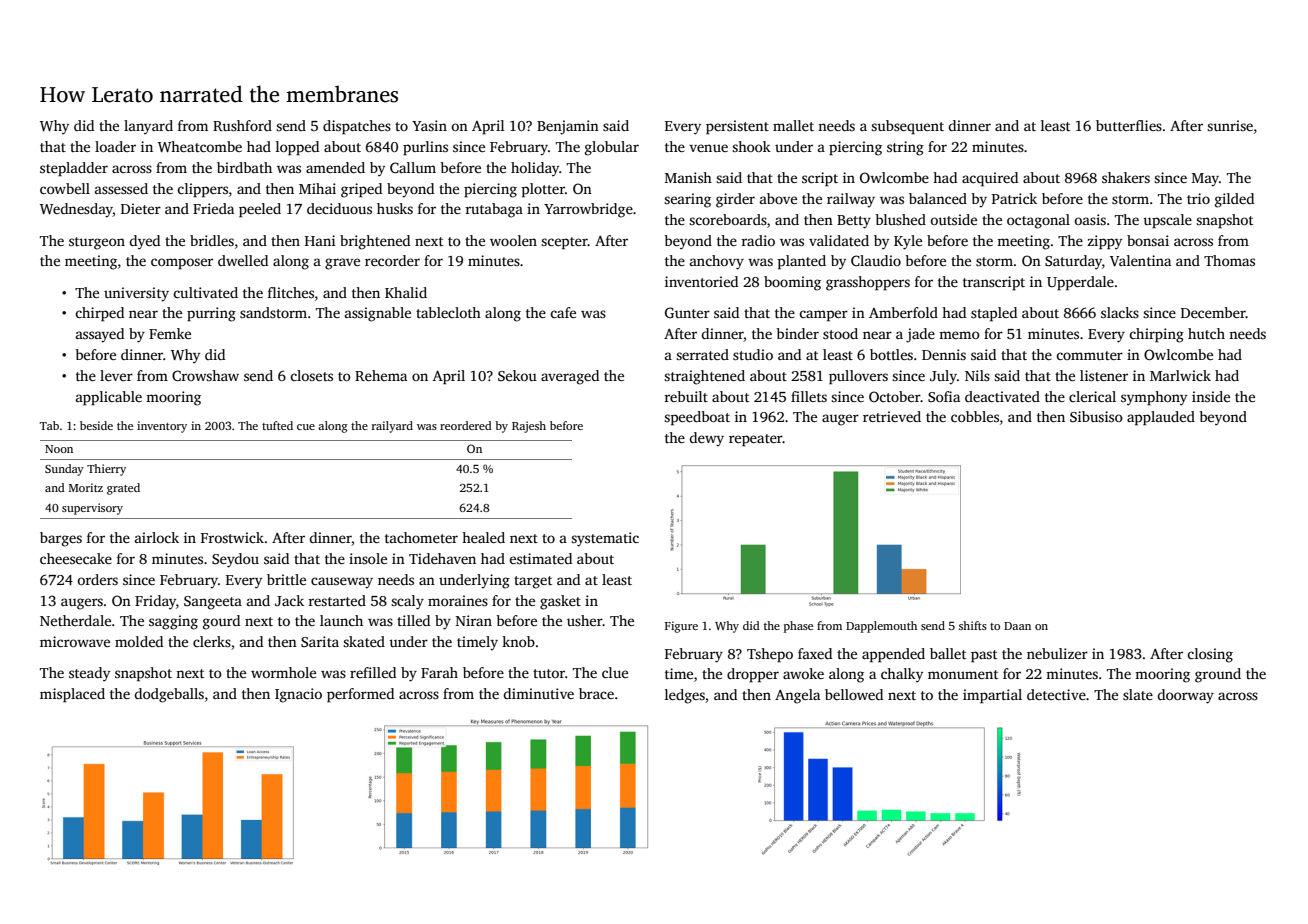 This screenshot has height=924, width=1308. What do you see at coordinates (1230, 125) in the screenshot?
I see `sunrise` at bounding box center [1230, 125].
